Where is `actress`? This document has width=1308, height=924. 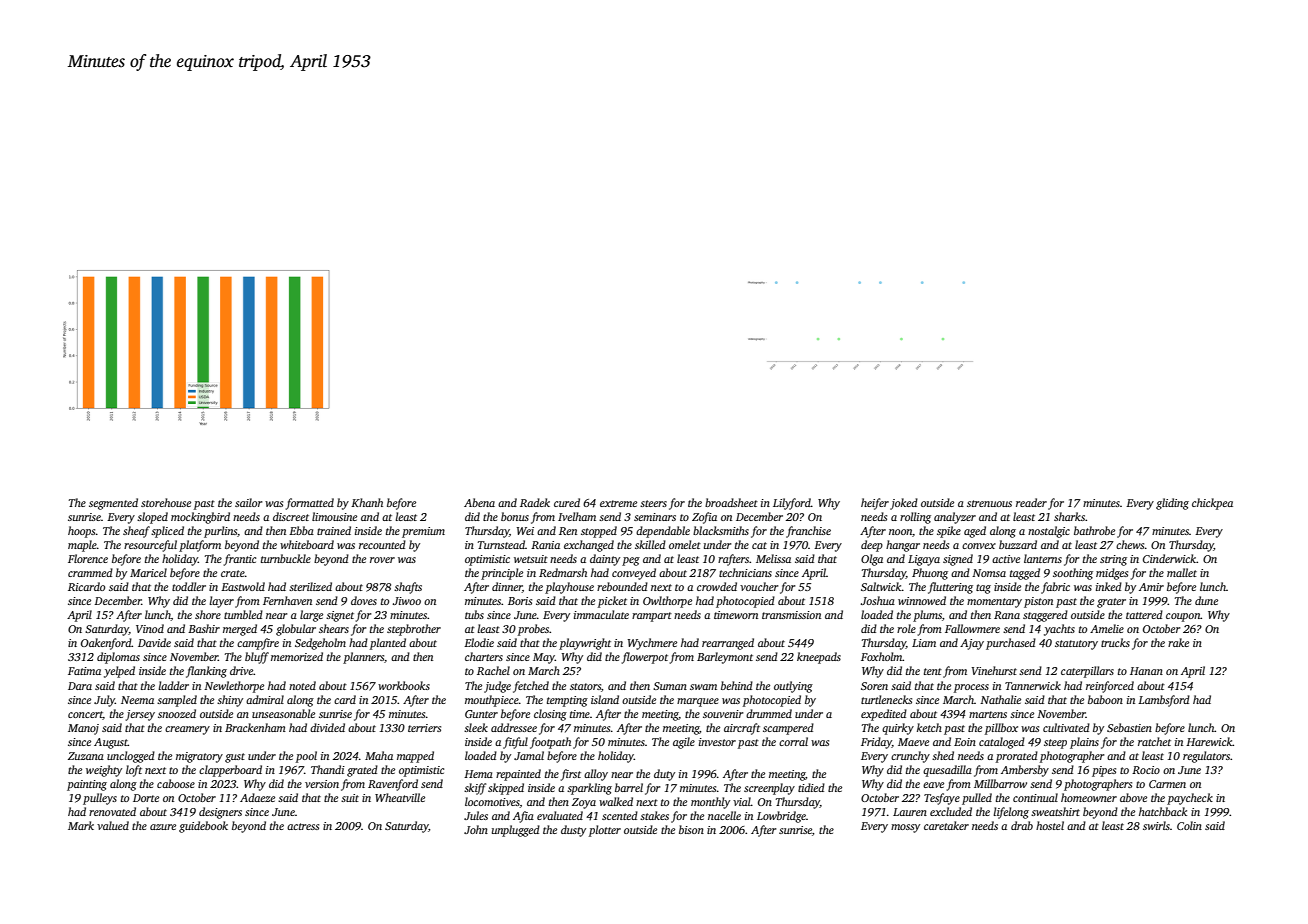
actress is located at coordinates (303, 826).
